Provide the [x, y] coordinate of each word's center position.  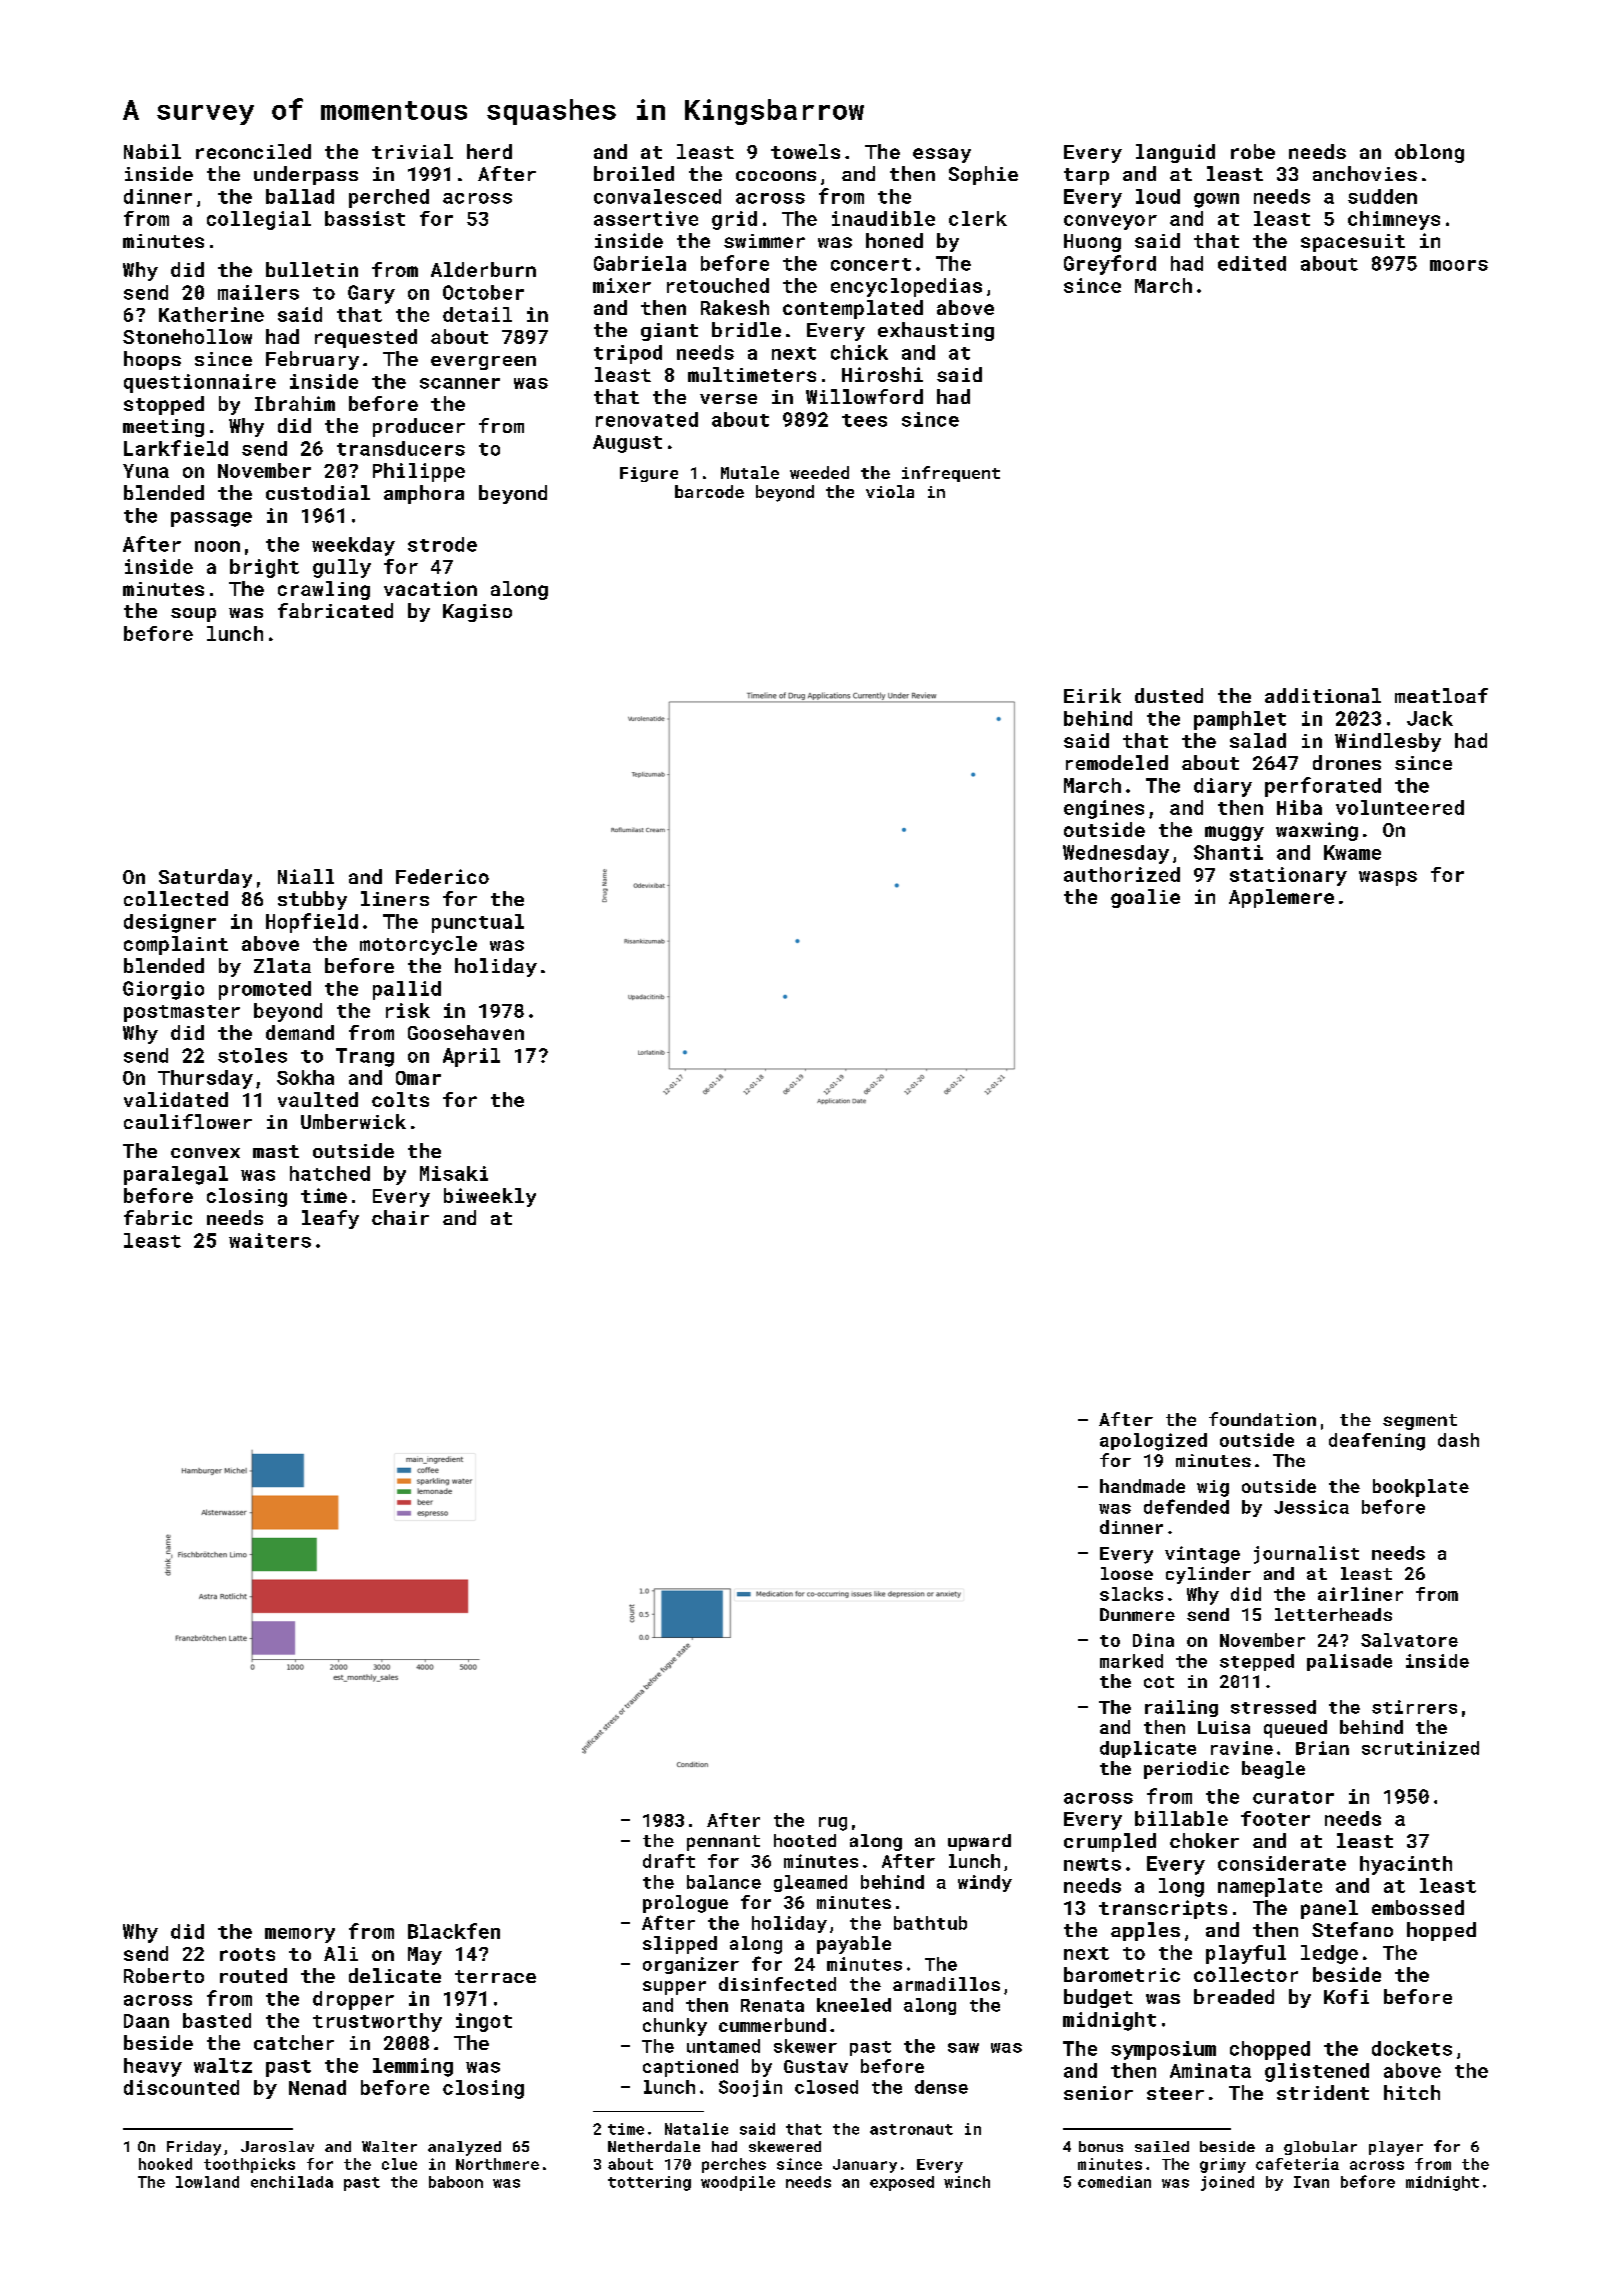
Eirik [1092, 695]
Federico [442, 876]
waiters [270, 1240]
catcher [294, 2042]
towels [805, 151]
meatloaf [1441, 695]
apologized [1153, 1442]
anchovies [1365, 173]
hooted [805, 1840]
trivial [412, 151]
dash [1458, 1440]
